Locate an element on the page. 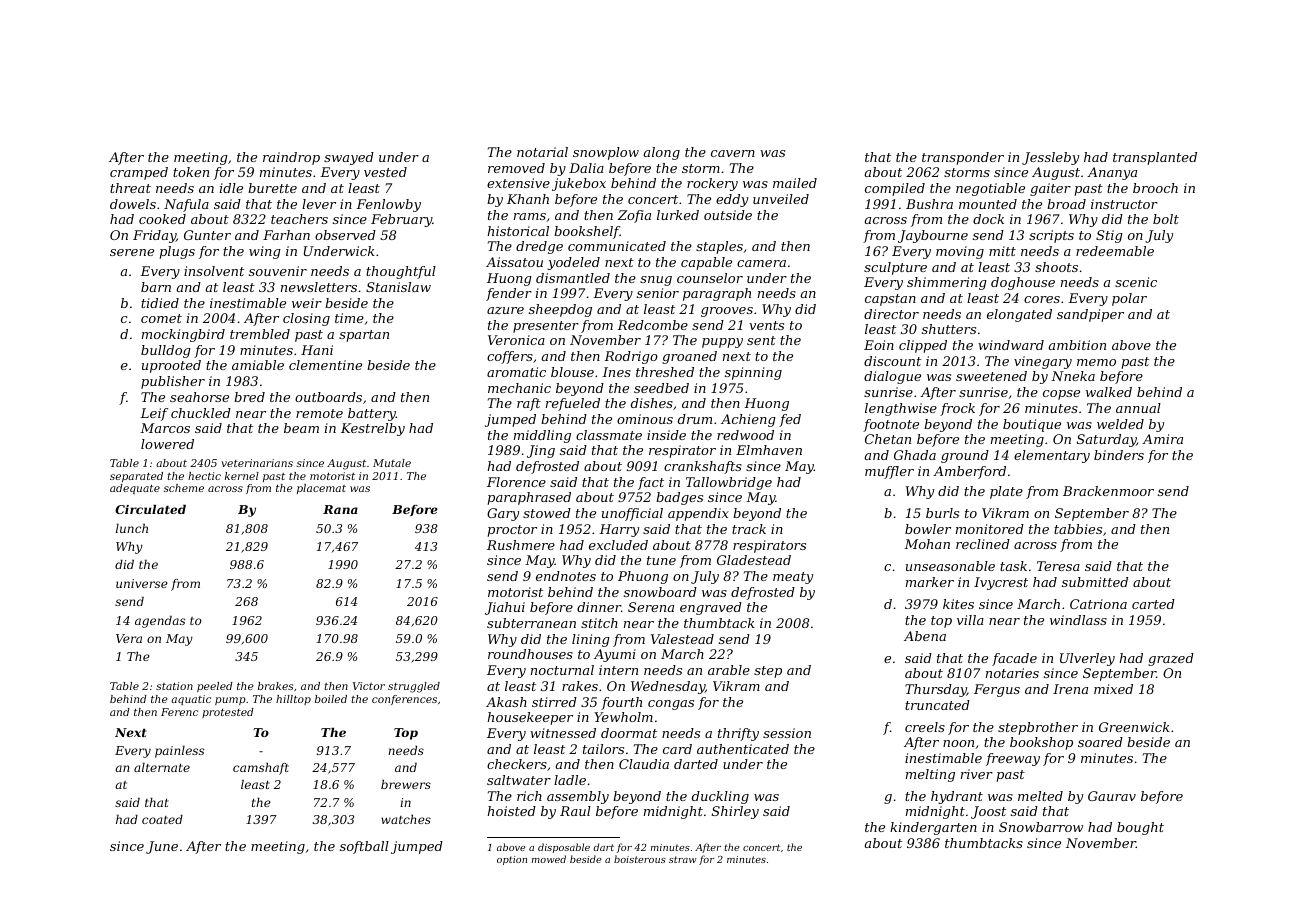 This page has width=1308, height=924. carted is located at coordinates (1153, 604).
